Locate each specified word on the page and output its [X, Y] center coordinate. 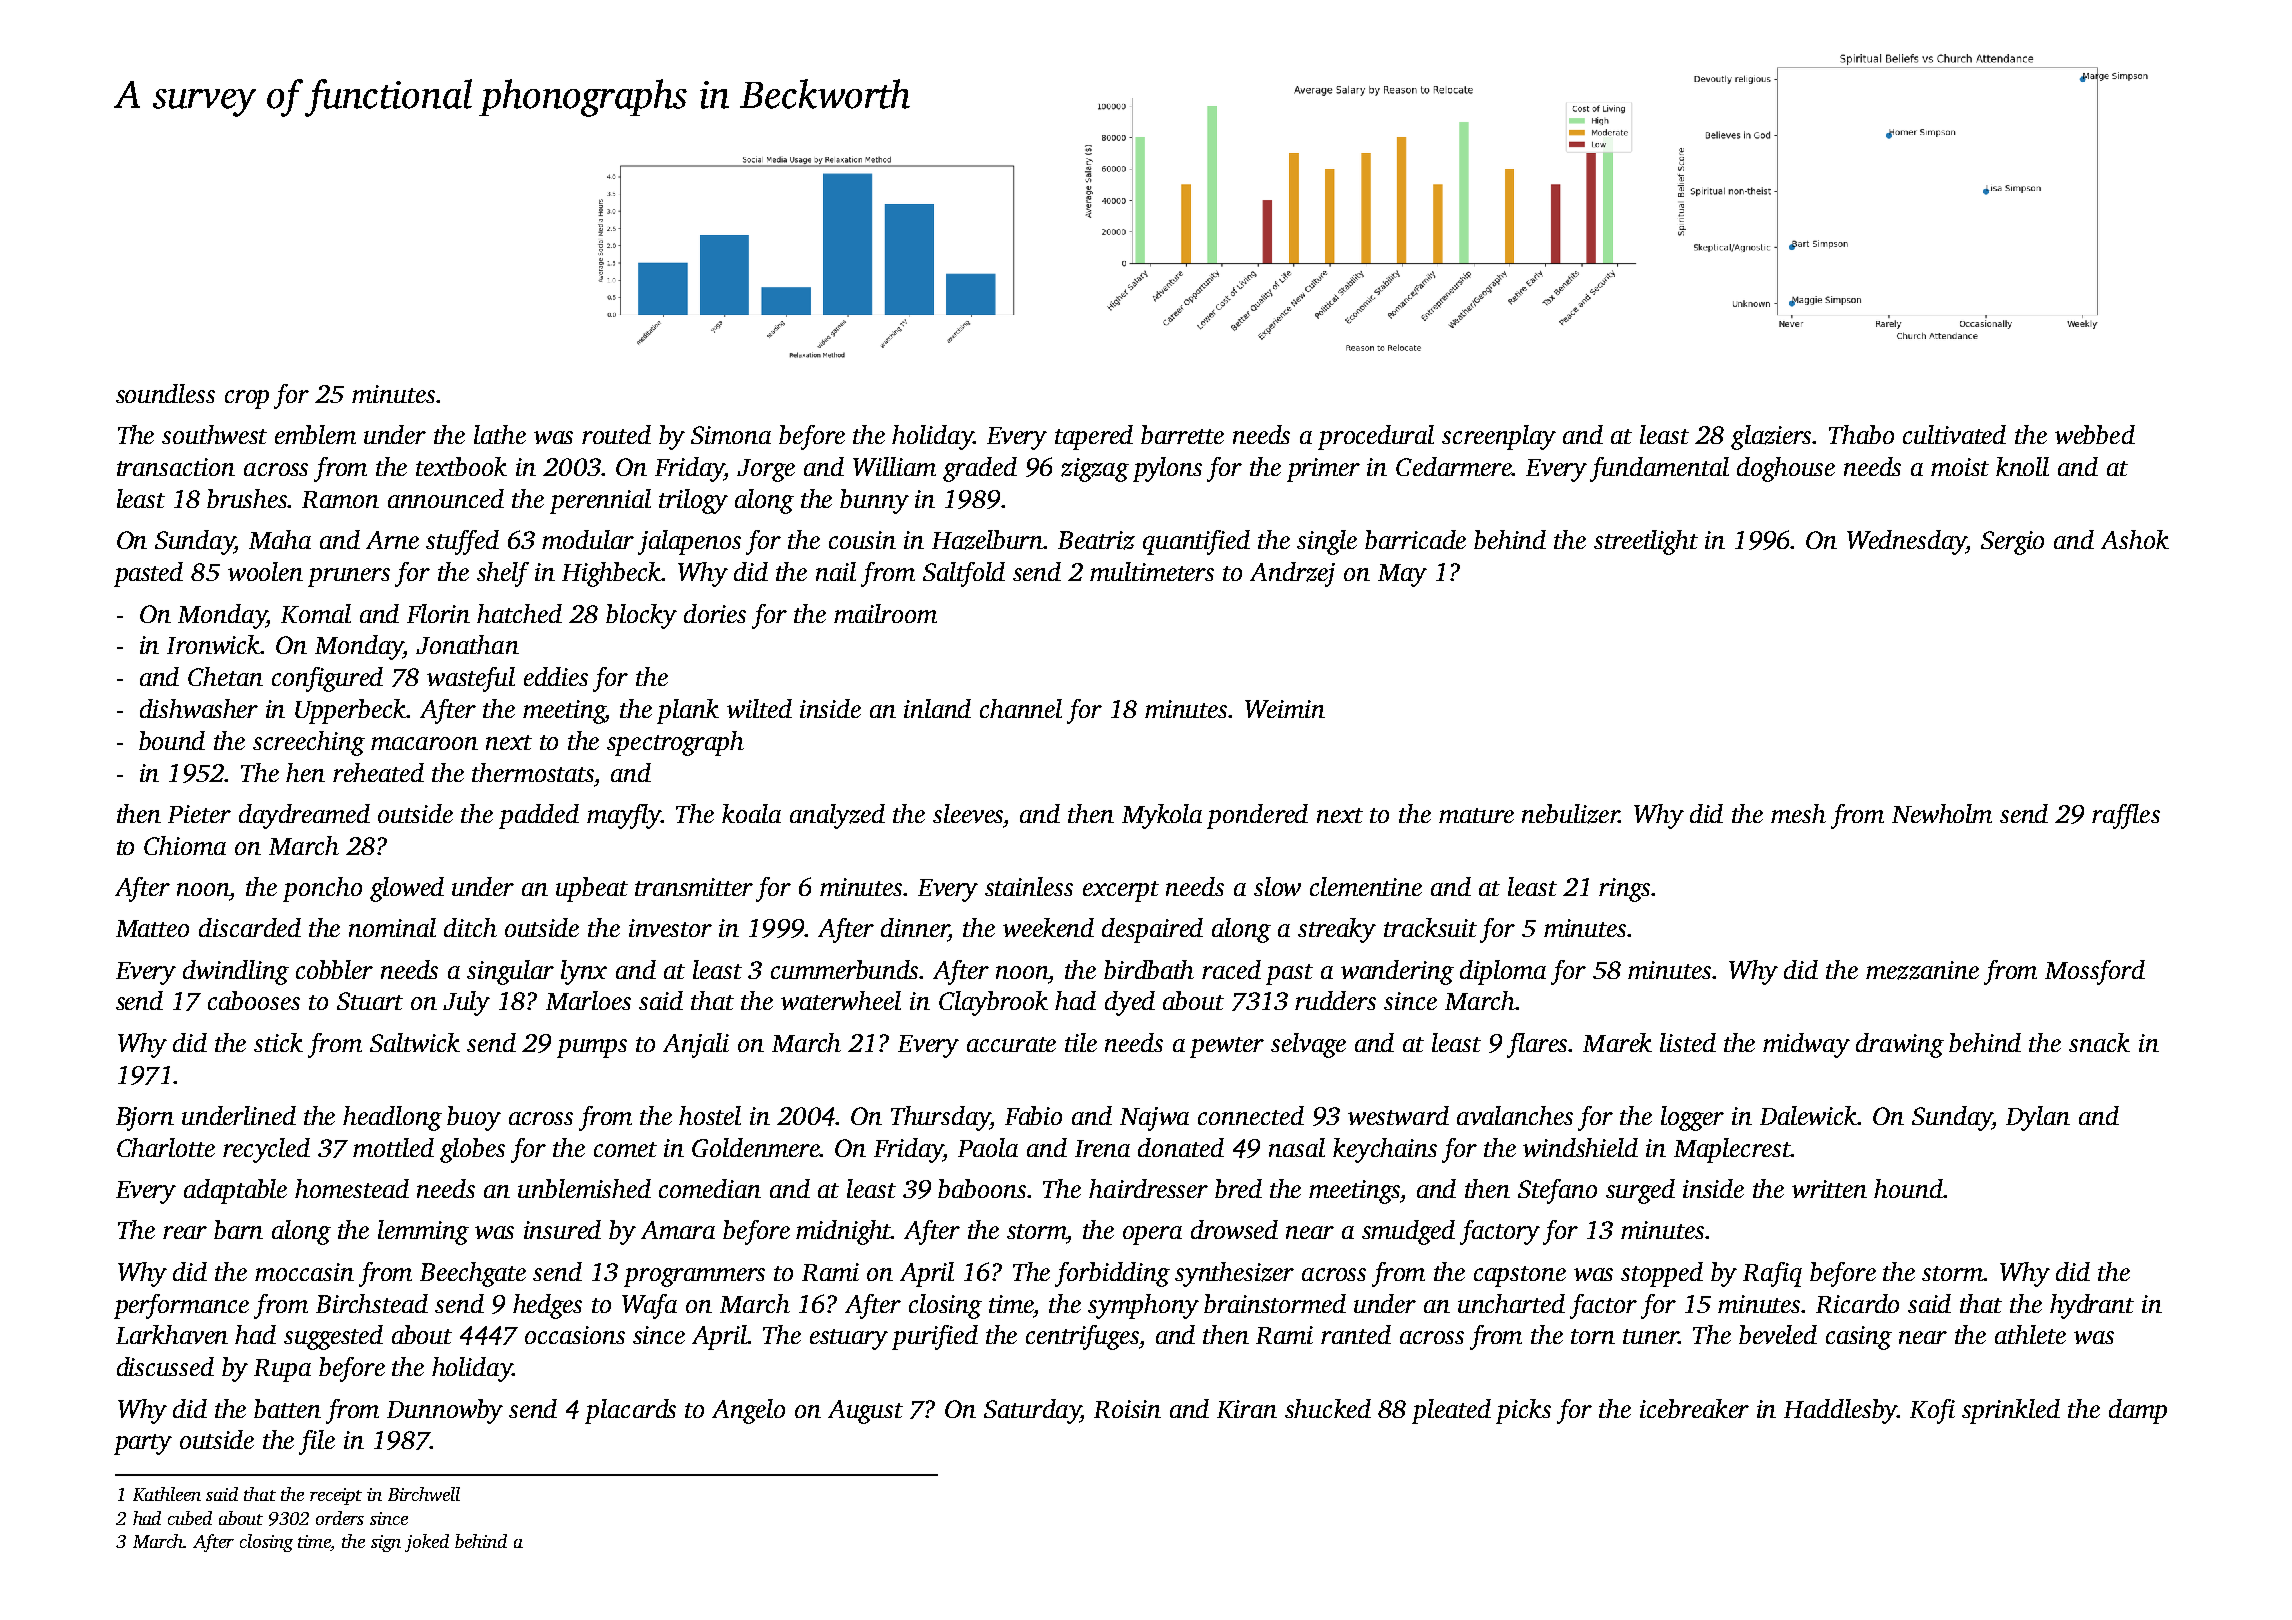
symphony [1143, 1306]
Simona [731, 435]
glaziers [1772, 437]
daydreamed [304, 816]
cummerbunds [845, 969]
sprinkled [2011, 1411]
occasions [575, 1335]
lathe [500, 434]
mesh [1798, 813]
